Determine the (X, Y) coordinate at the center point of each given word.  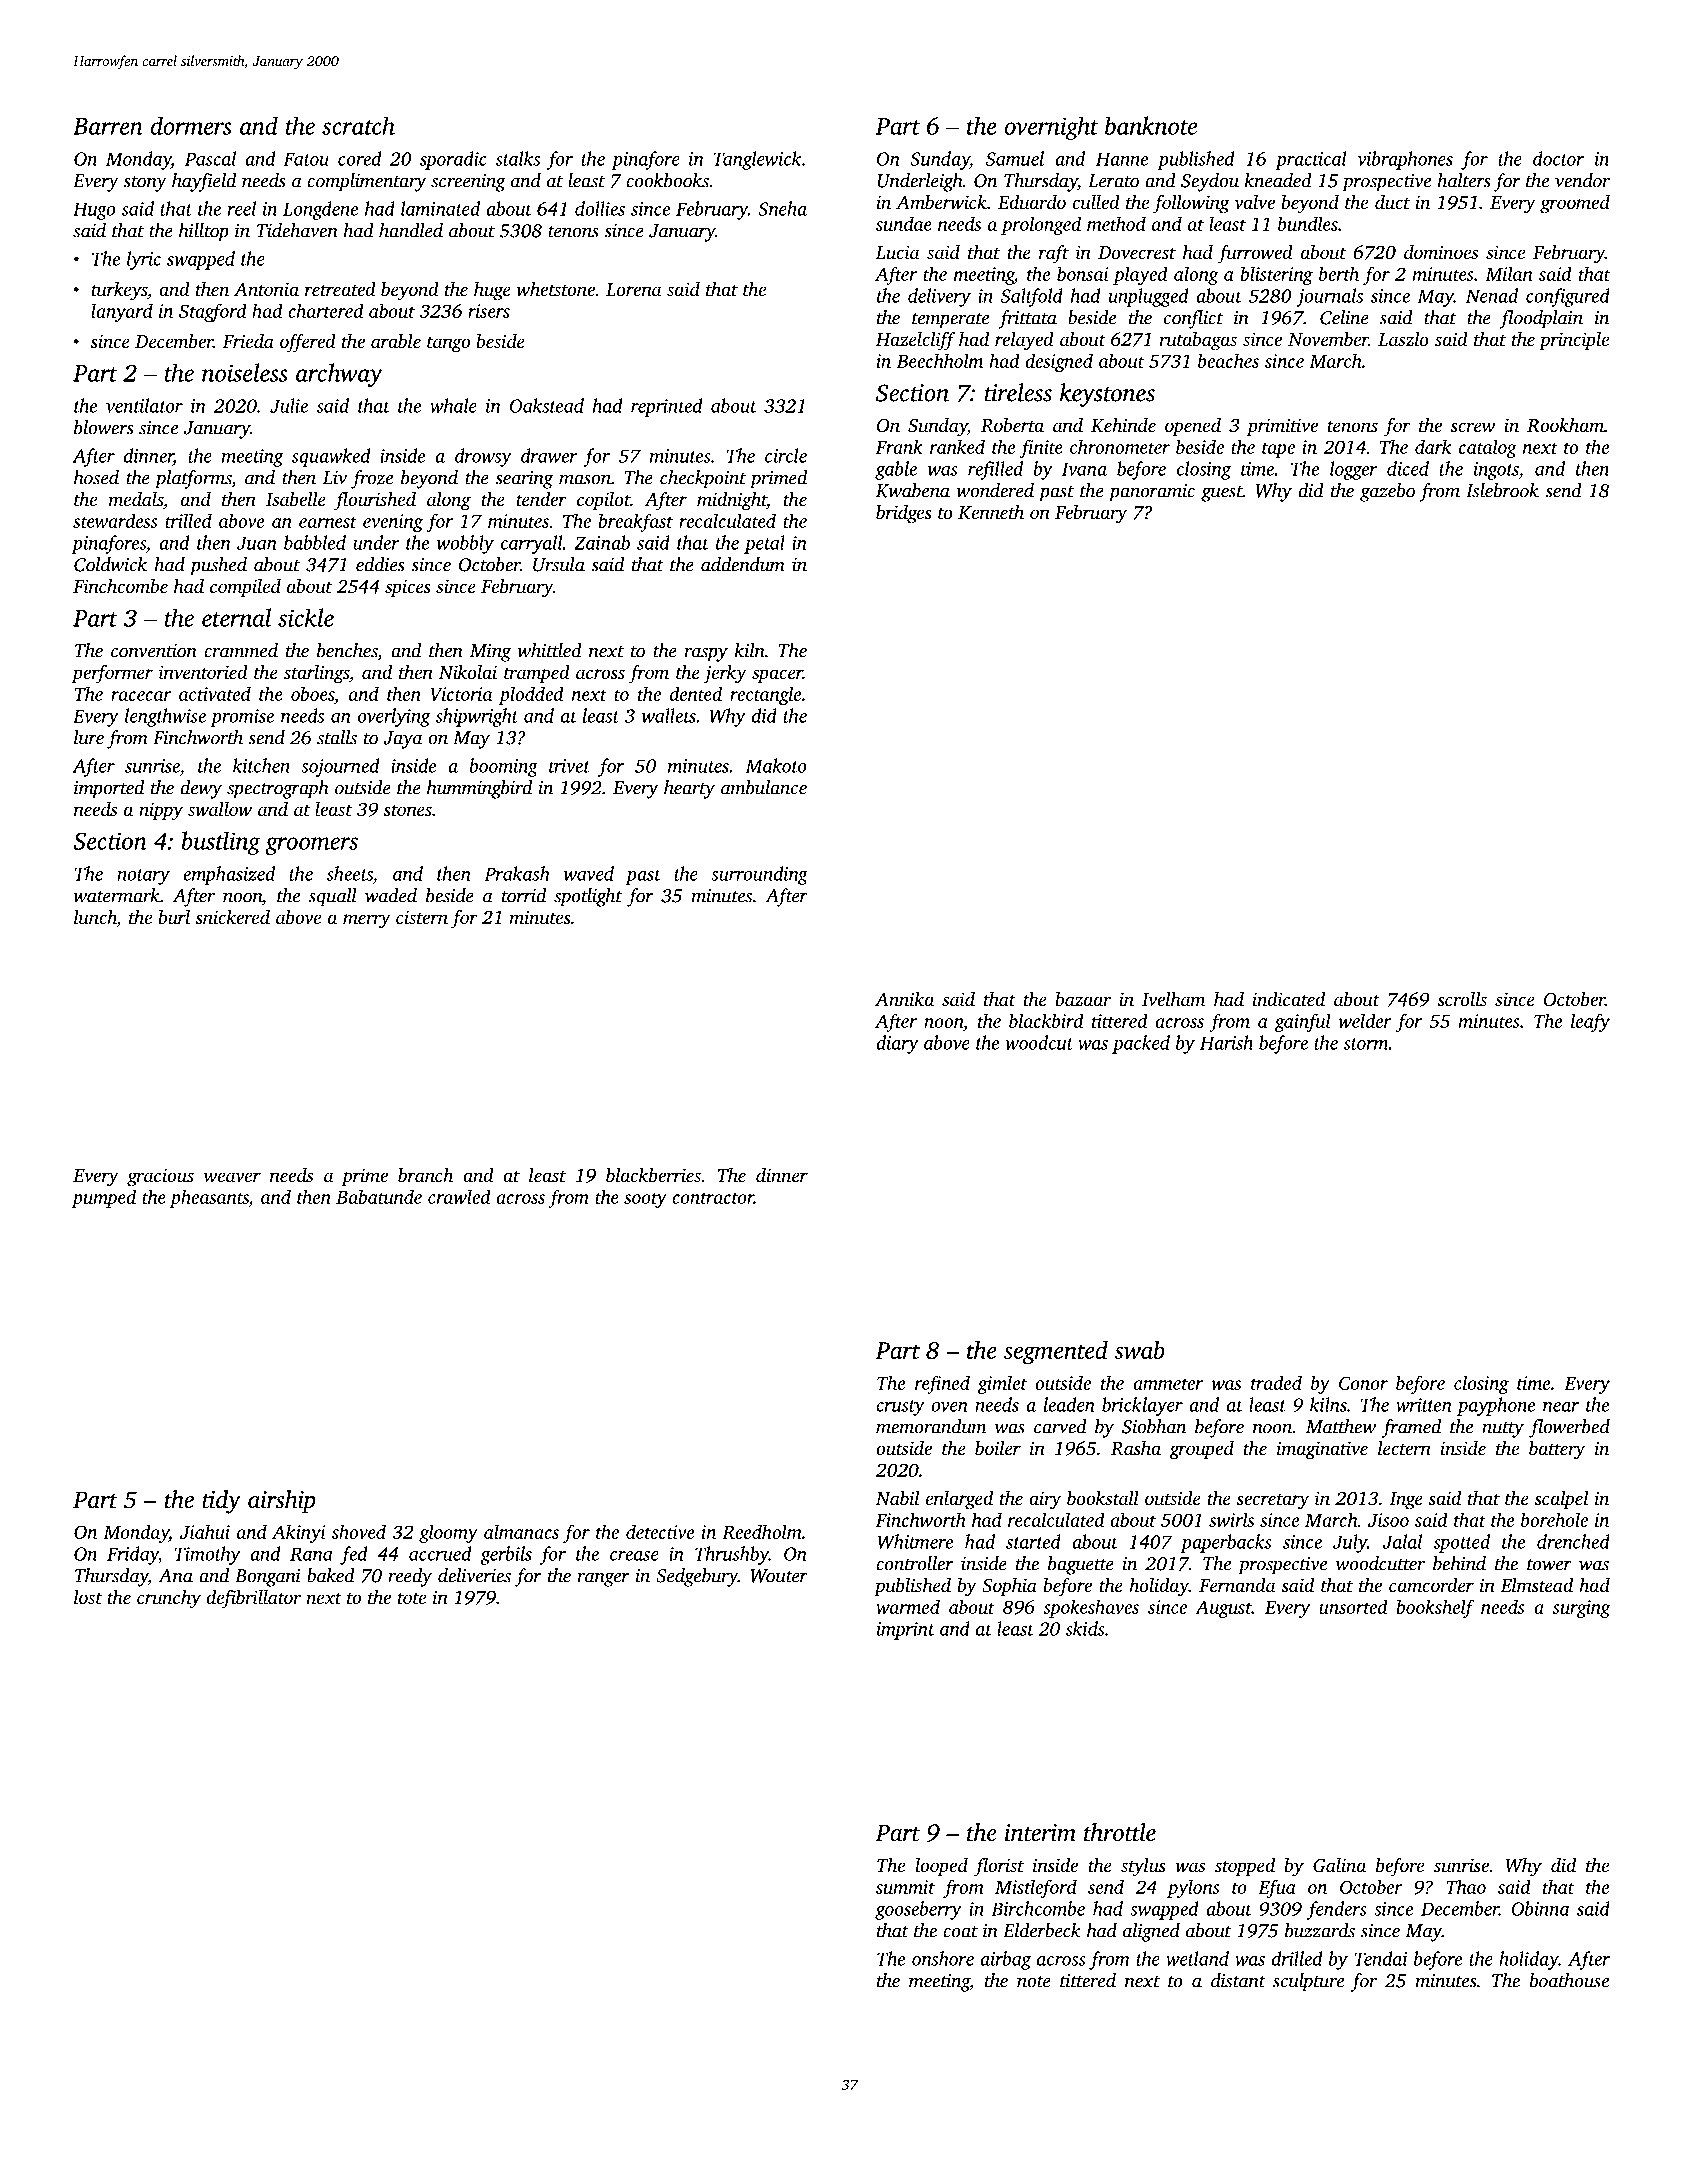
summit (905, 1887)
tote (412, 1598)
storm (1366, 1044)
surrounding (759, 875)
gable (896, 470)
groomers (311, 846)
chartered (326, 310)
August (1223, 1609)
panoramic (1152, 493)
